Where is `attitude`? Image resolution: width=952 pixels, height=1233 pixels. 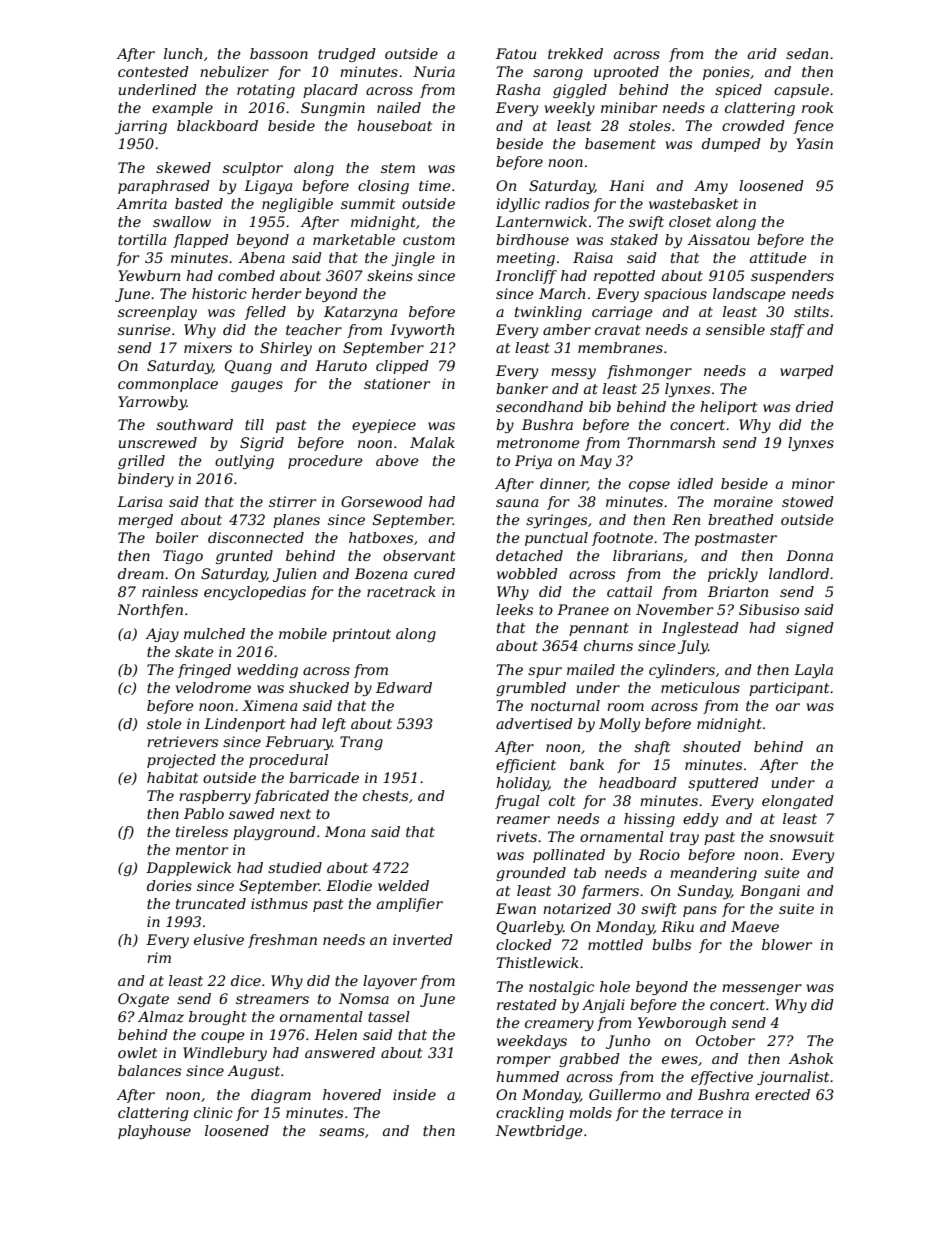 attitude is located at coordinates (778, 257).
